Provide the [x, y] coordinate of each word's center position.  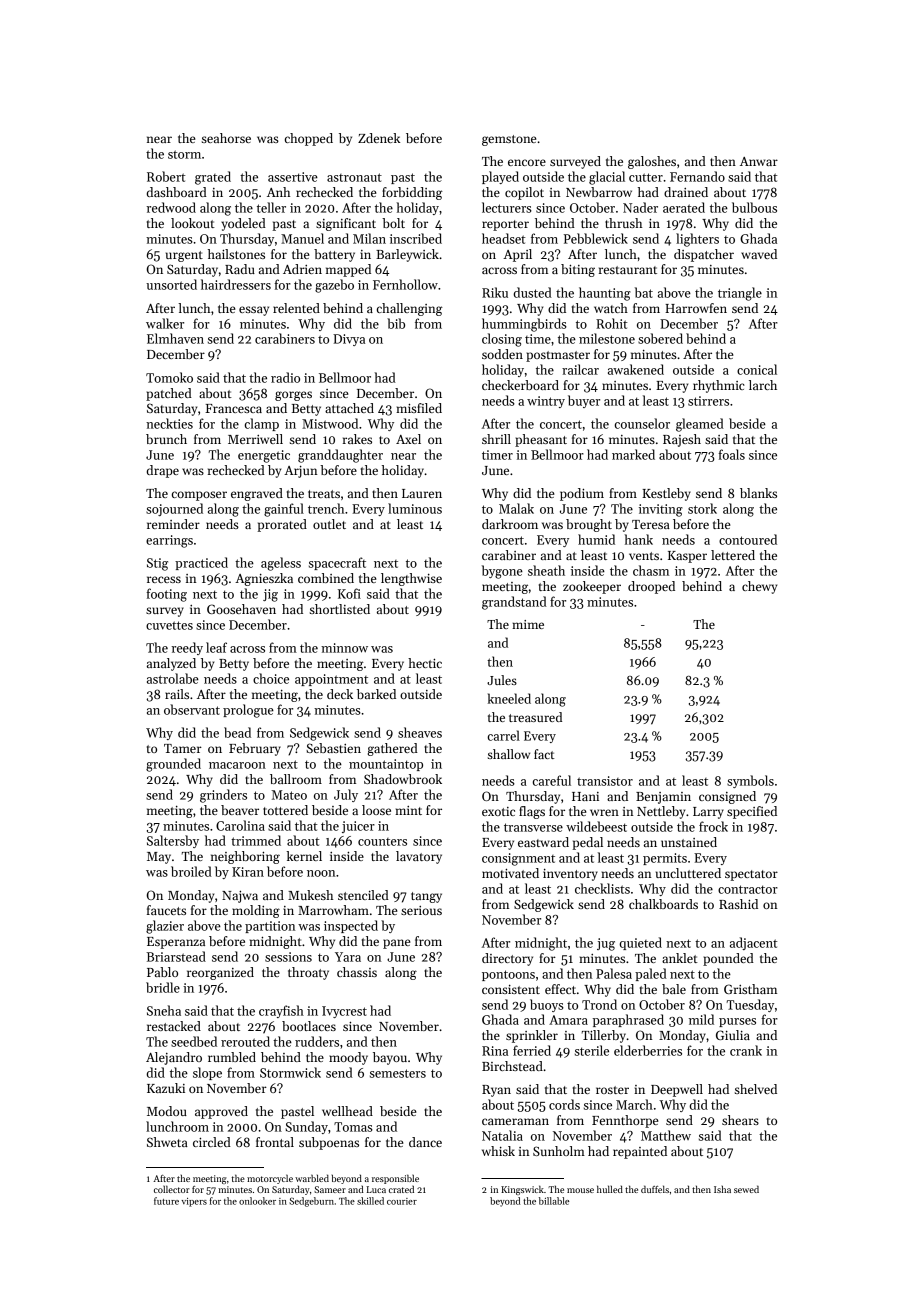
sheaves [420, 732]
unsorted [171, 284]
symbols [750, 781]
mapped [348, 270]
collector [171, 1189]
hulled [610, 1189]
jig [270, 595]
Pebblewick [596, 238]
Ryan [496, 1091]
